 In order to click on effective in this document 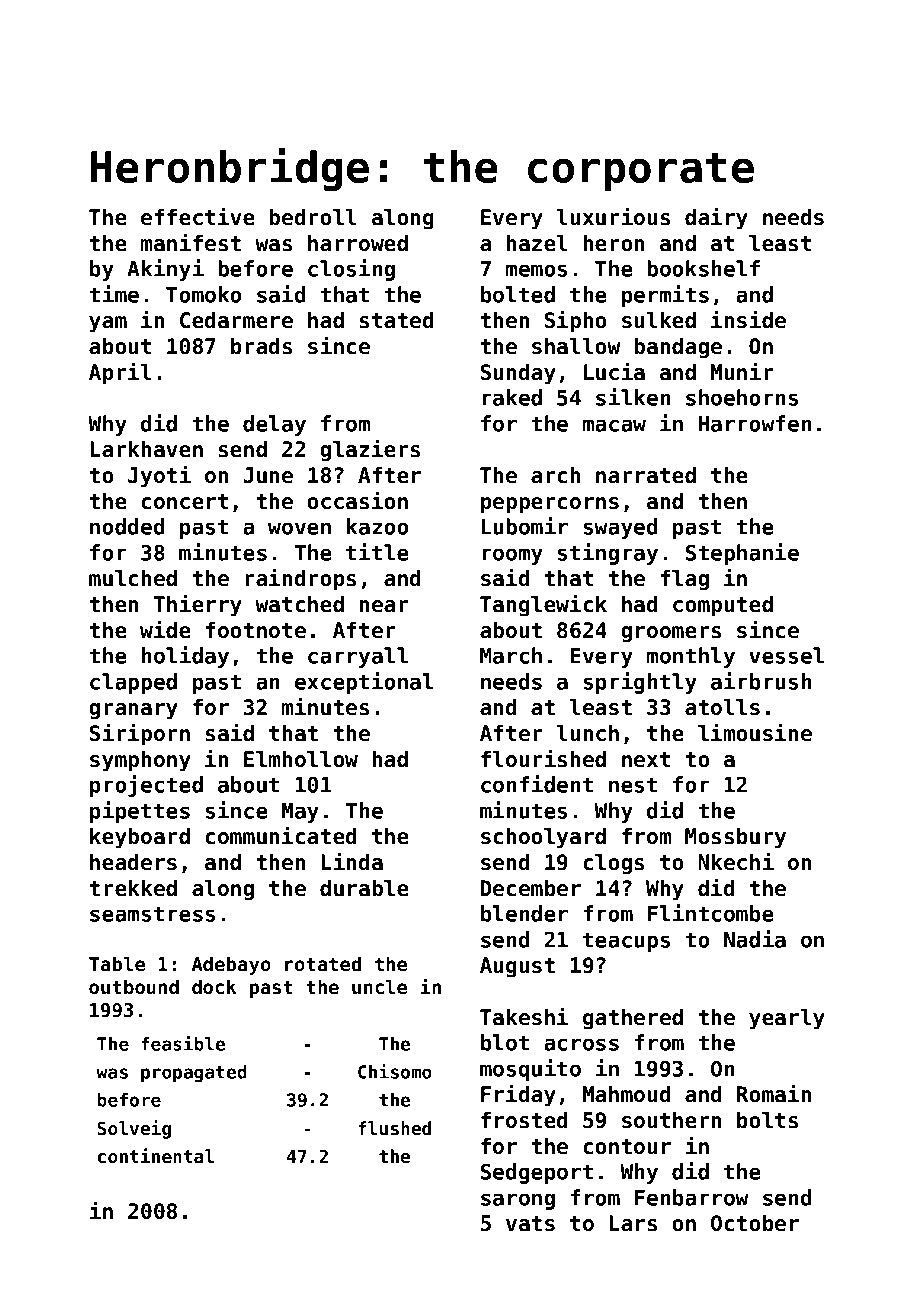, I will do `click(198, 216)`.
